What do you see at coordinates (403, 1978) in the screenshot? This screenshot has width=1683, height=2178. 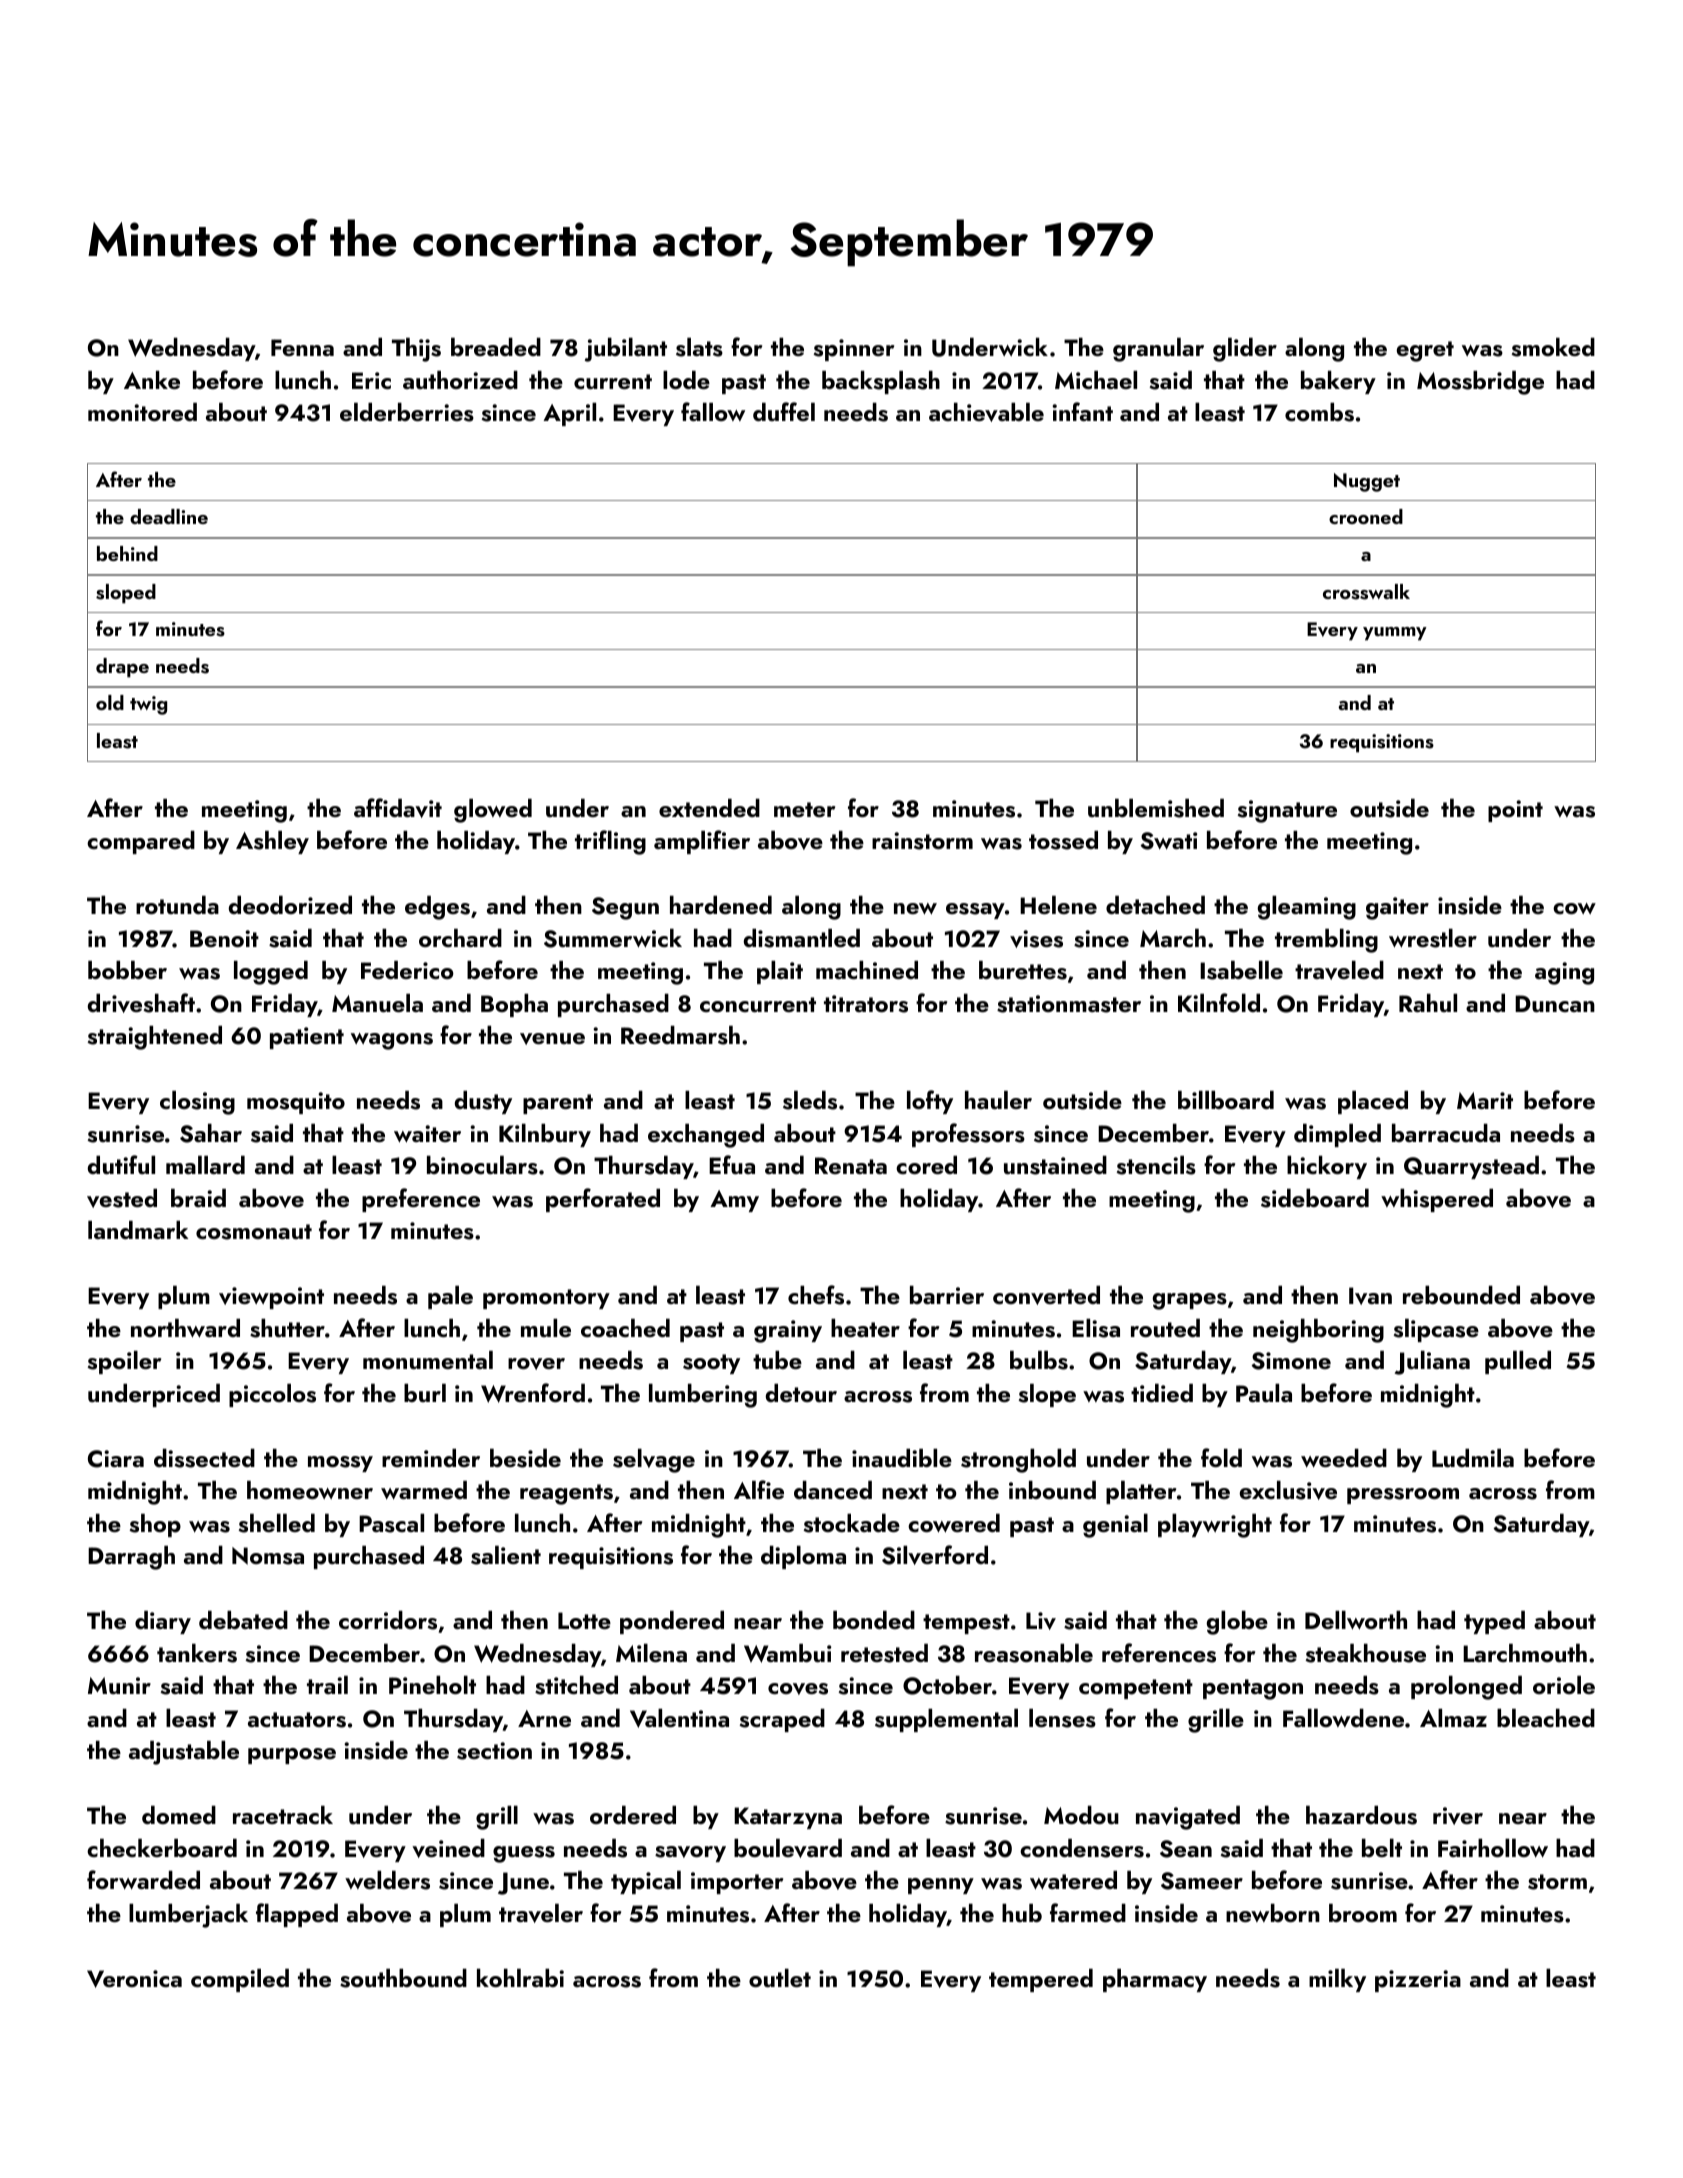 I see `southbound` at bounding box center [403, 1978].
